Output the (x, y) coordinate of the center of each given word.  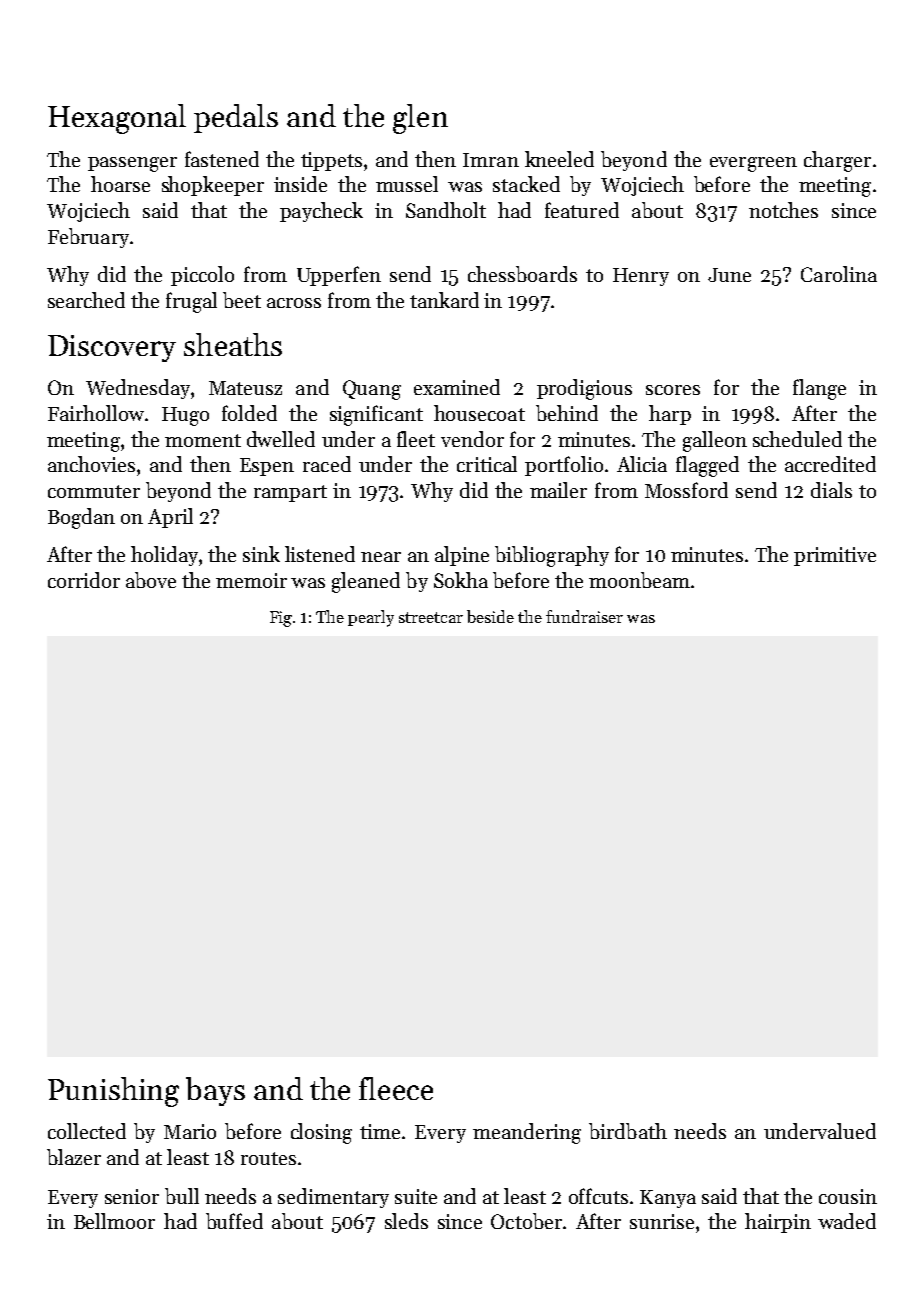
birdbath (628, 1131)
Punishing (113, 1092)
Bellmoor (114, 1221)
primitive (835, 556)
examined (457, 387)
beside (490, 616)
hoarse (120, 184)
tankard (444, 300)
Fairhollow (96, 413)
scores (673, 390)
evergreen (753, 164)
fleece (396, 1088)
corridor (84, 580)
